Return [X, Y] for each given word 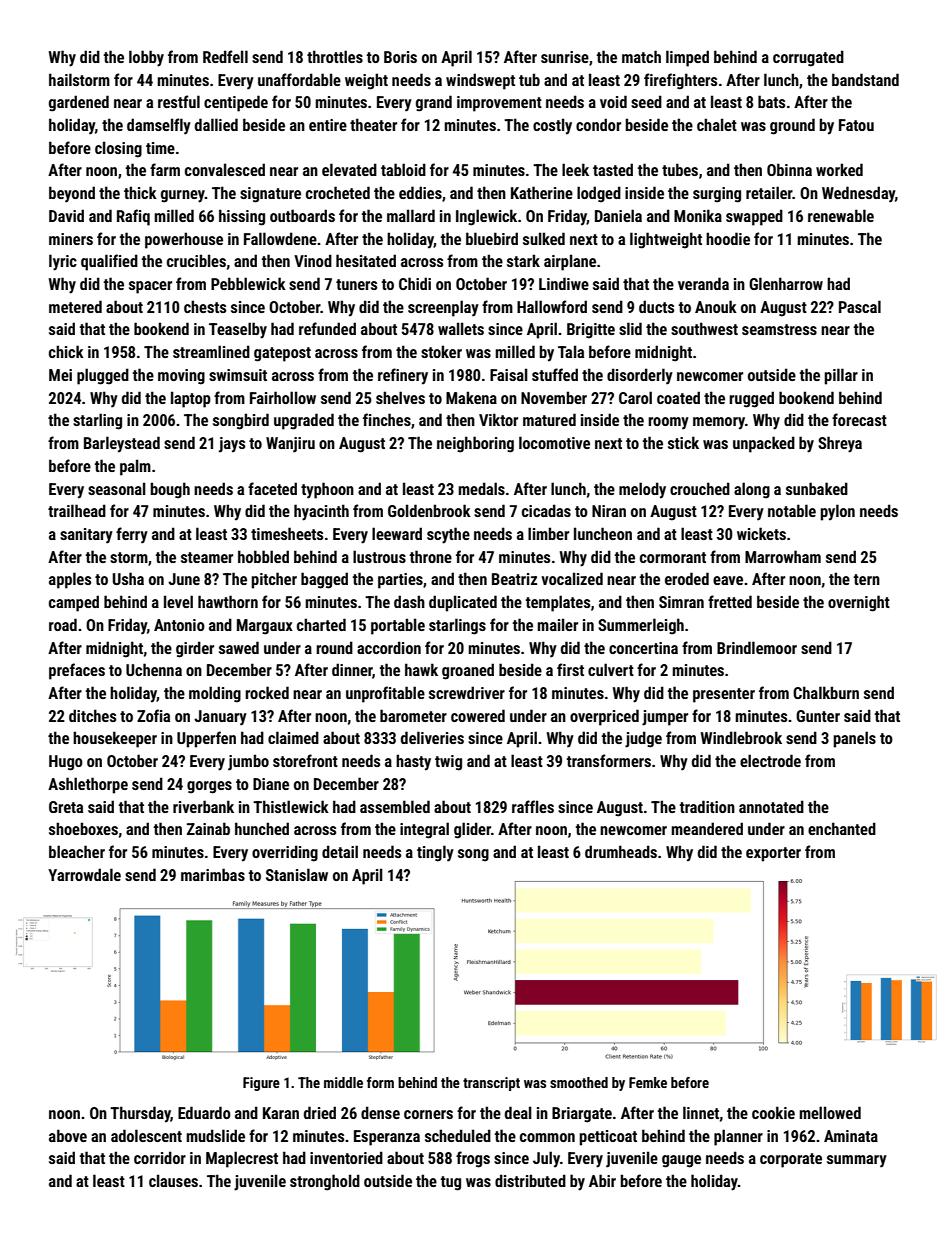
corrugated [808, 58]
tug [451, 1183]
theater [373, 124]
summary [857, 1161]
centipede [236, 103]
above [68, 1135]
